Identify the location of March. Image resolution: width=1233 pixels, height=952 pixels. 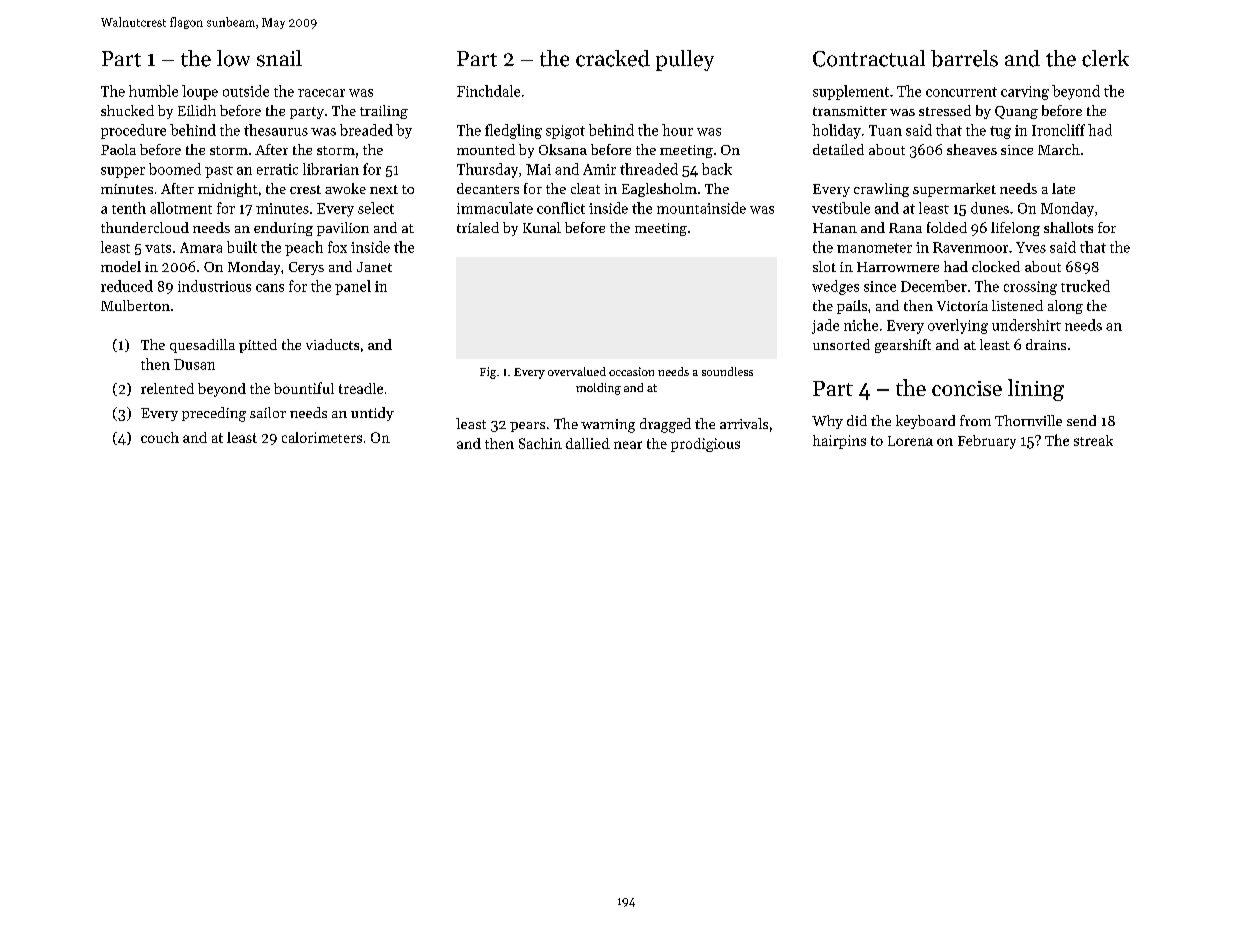
(1059, 149).
